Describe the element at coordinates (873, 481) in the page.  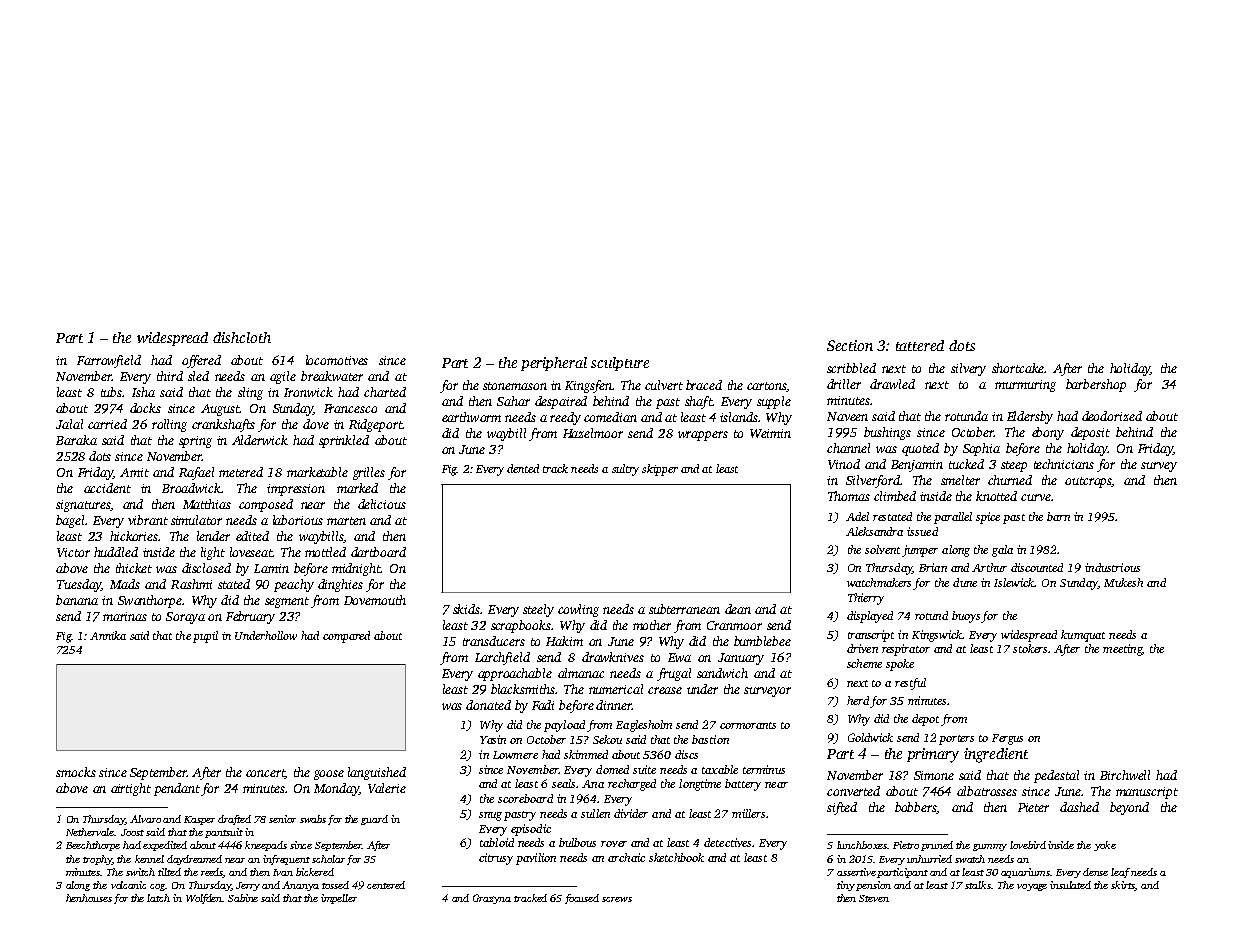
I see `Silverford` at that location.
